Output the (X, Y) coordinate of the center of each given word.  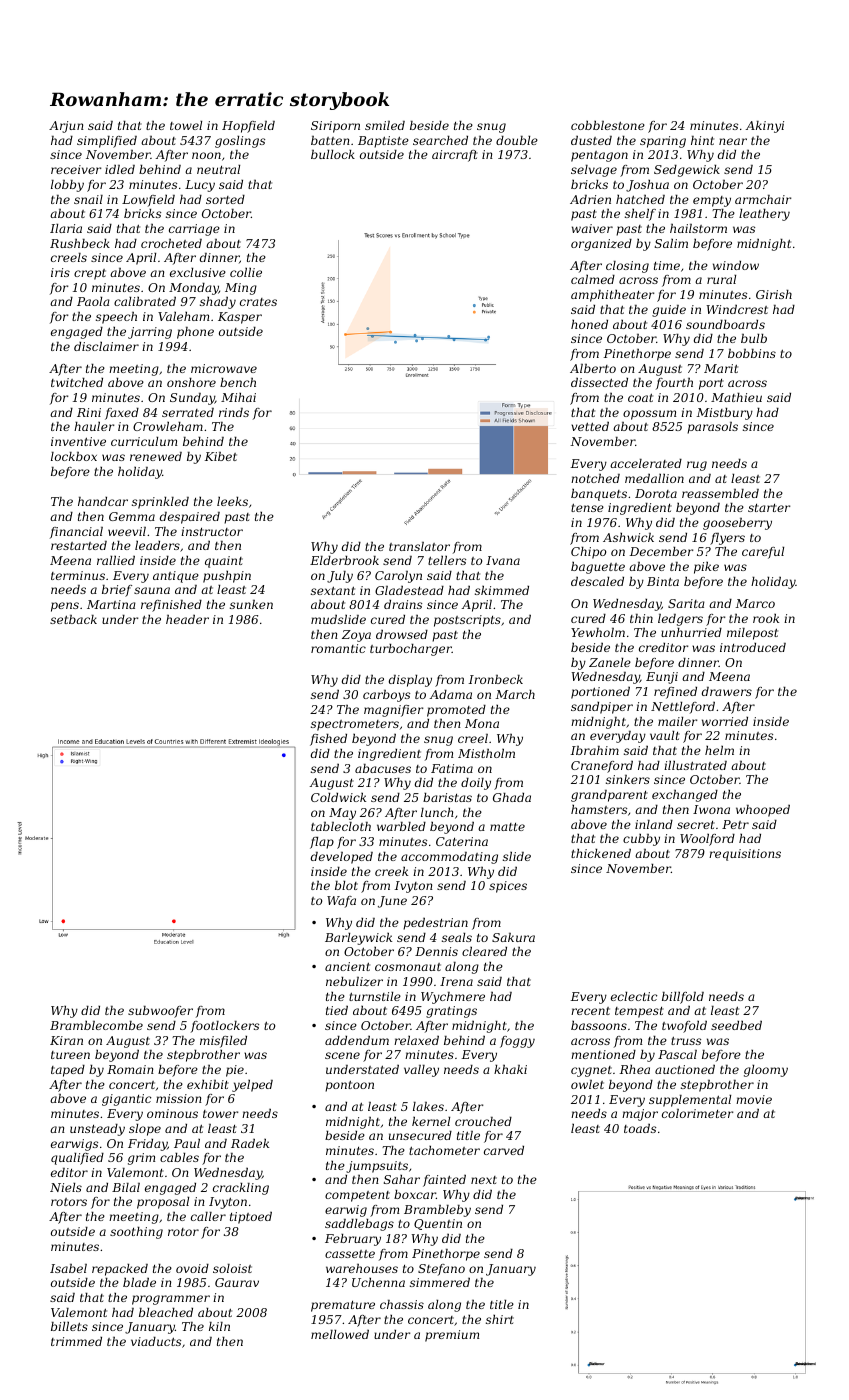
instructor (212, 531)
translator (419, 546)
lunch (437, 812)
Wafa (341, 902)
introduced (753, 647)
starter (769, 508)
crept (90, 274)
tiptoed (251, 1218)
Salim (671, 243)
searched (440, 140)
